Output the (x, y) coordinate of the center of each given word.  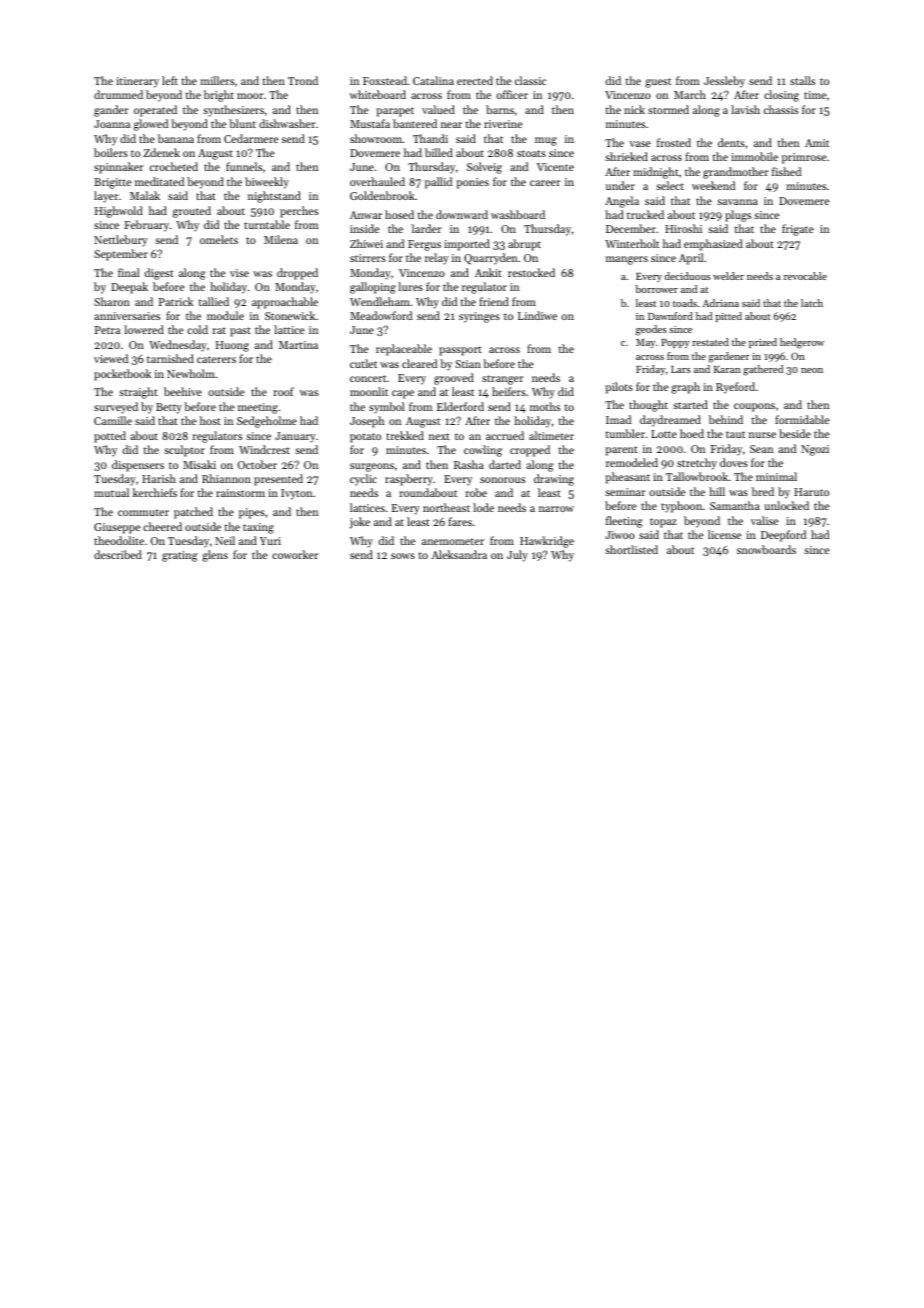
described (118, 554)
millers (217, 80)
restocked (531, 272)
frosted (674, 142)
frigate (798, 230)
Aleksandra (459, 554)
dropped (297, 274)
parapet (395, 112)
